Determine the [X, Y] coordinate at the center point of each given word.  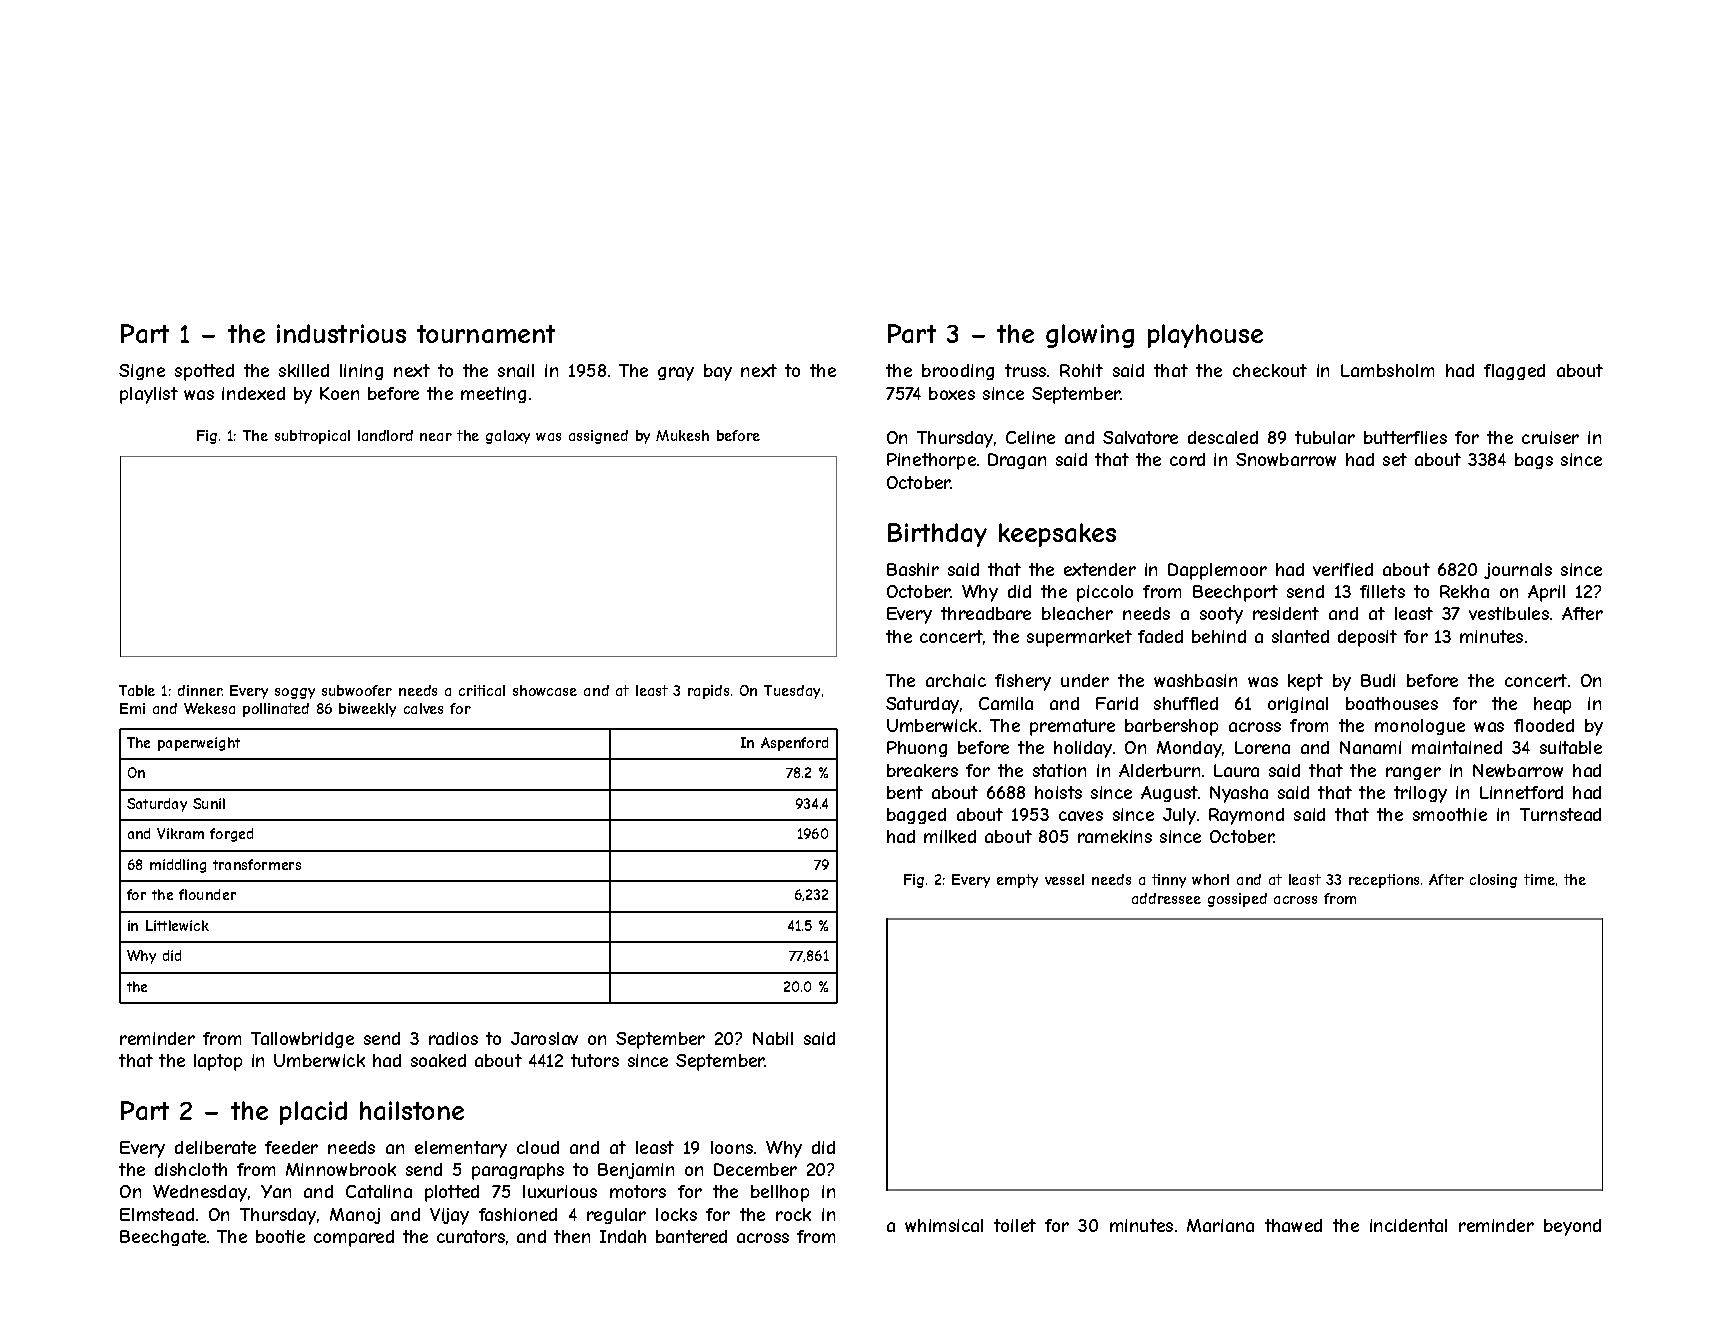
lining [361, 372]
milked [950, 836]
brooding [958, 372]
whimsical [944, 1225]
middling [178, 866]
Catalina [379, 1191]
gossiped [1237, 900]
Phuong [917, 749]
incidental [1408, 1225]
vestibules [1509, 613]
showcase [545, 690]
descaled [1223, 437]
